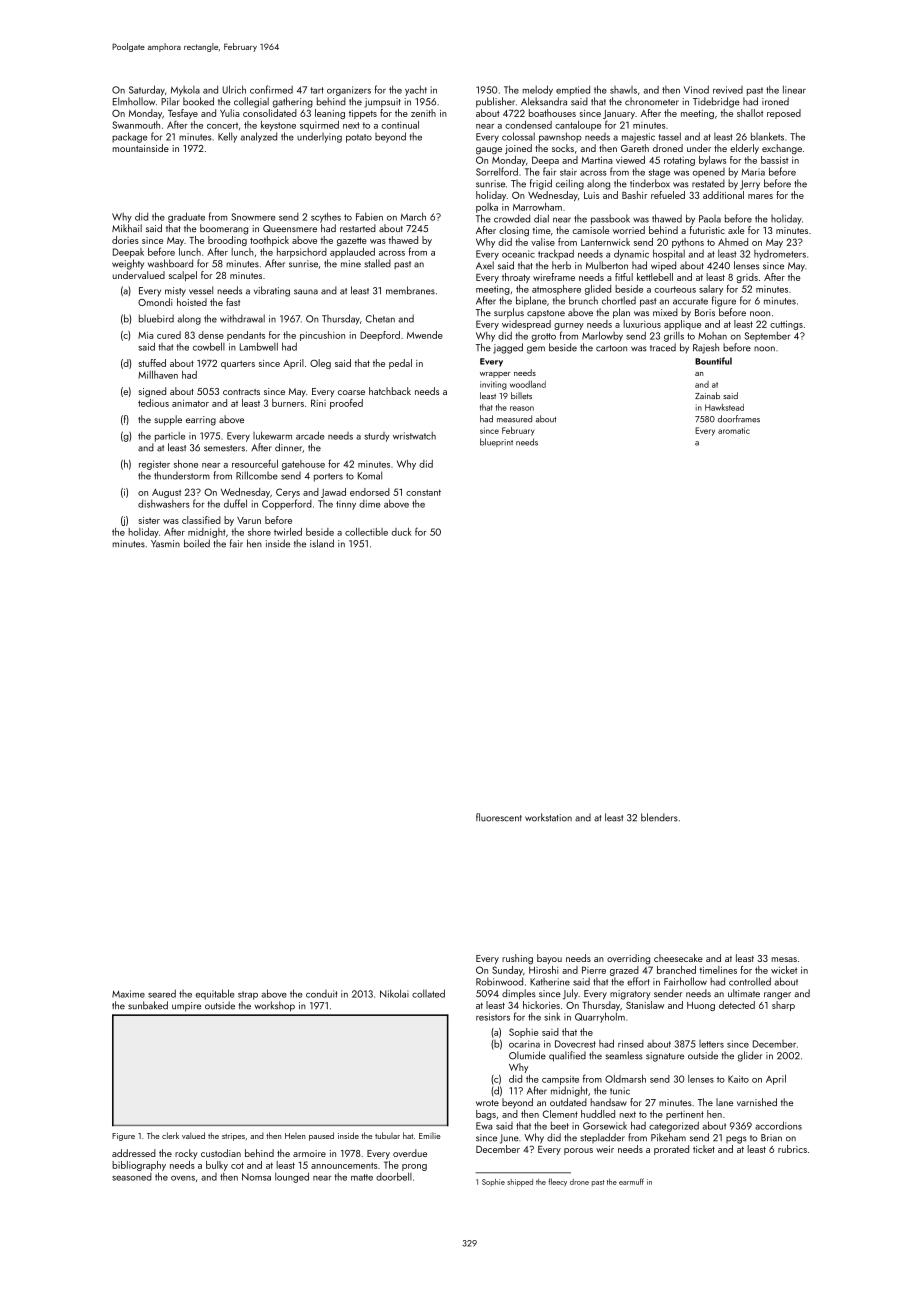 The height and width of the screenshot is (1308, 924). What do you see at coordinates (678, 958) in the screenshot?
I see `cheesecake` at bounding box center [678, 958].
